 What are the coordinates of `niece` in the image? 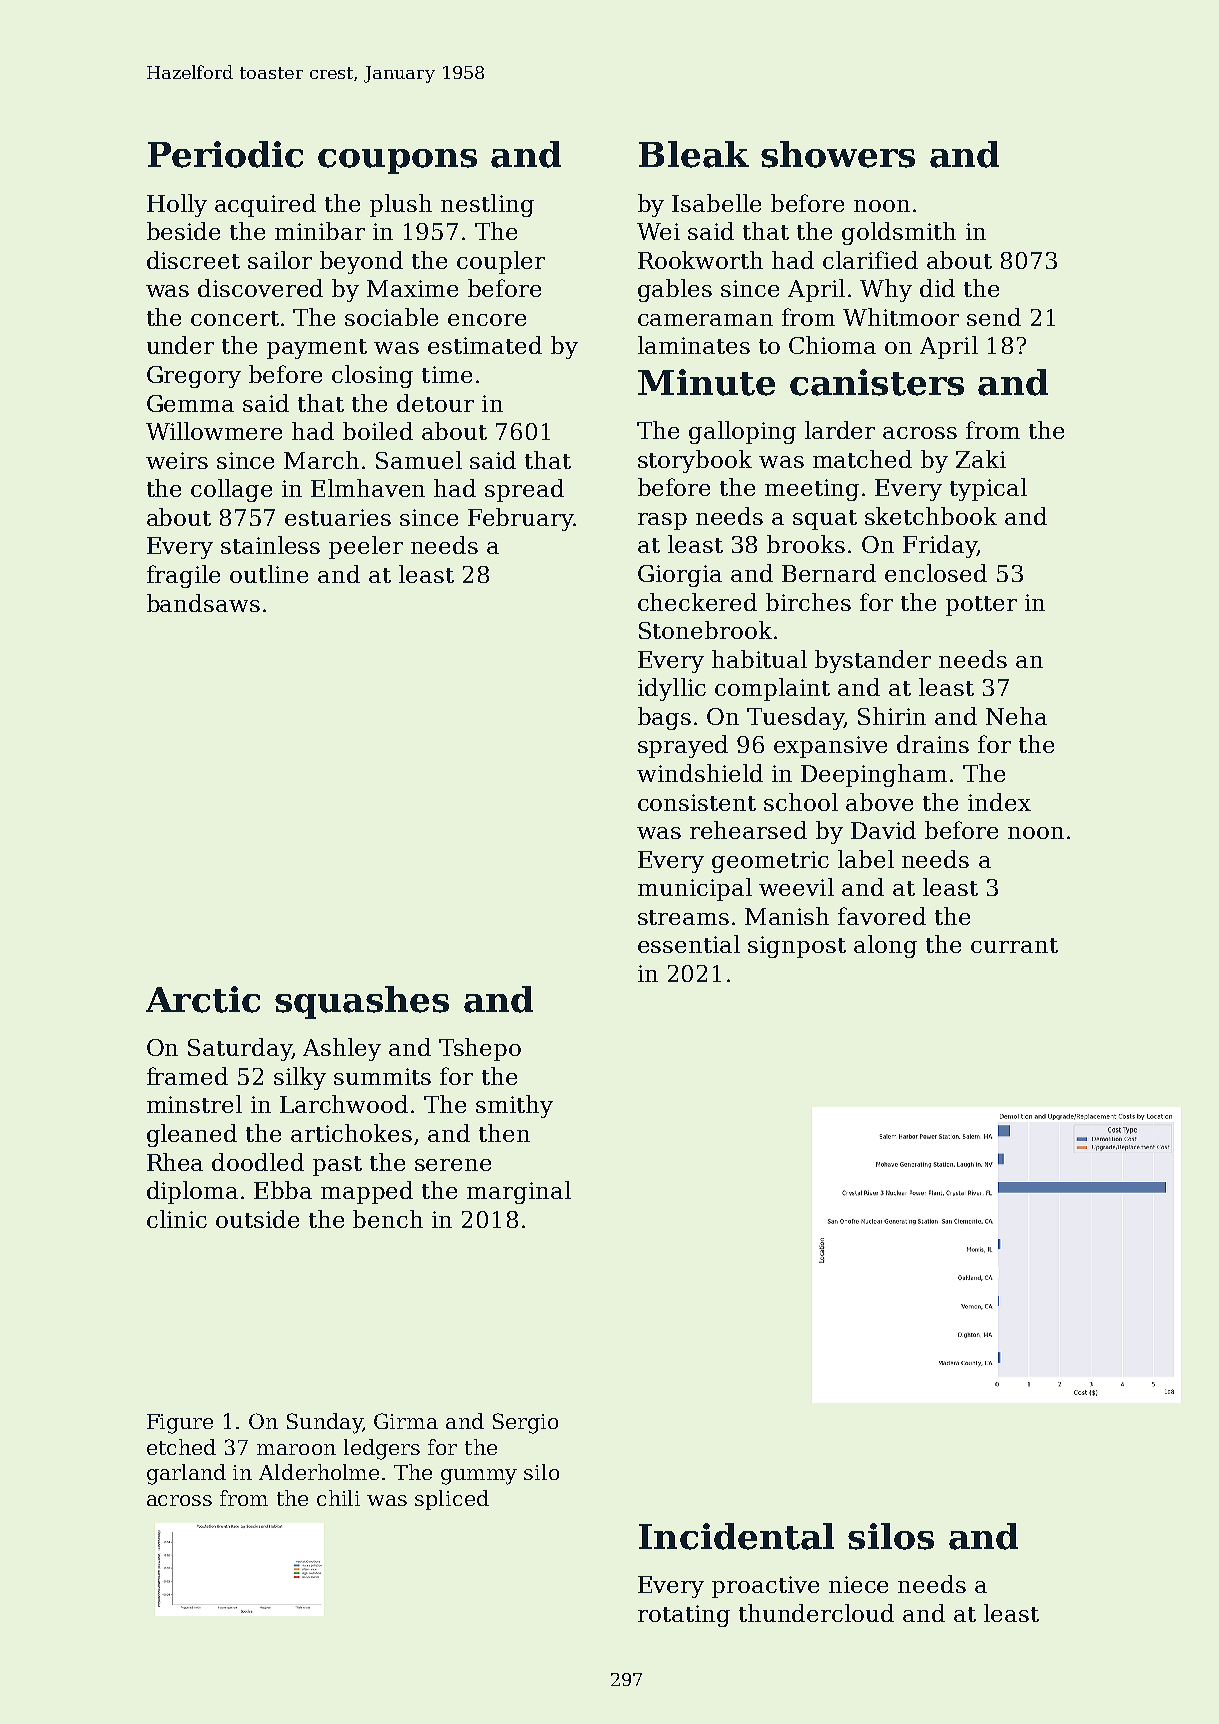 It's located at (858, 1584).
